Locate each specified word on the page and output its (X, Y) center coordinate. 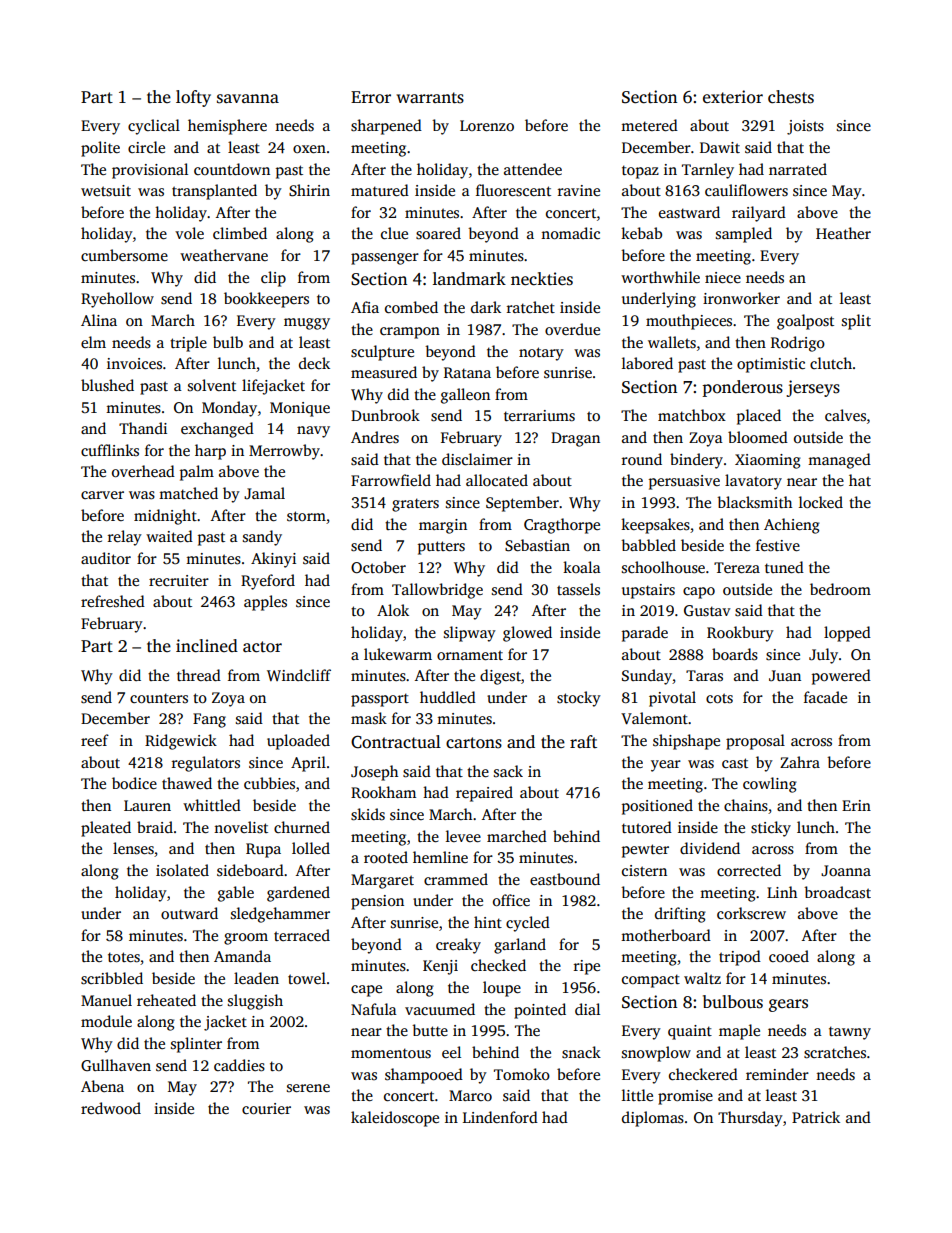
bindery (696, 461)
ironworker (741, 298)
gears (788, 1005)
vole (189, 233)
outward (189, 913)
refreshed (113, 601)
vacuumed (440, 1009)
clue (394, 233)
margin (443, 526)
